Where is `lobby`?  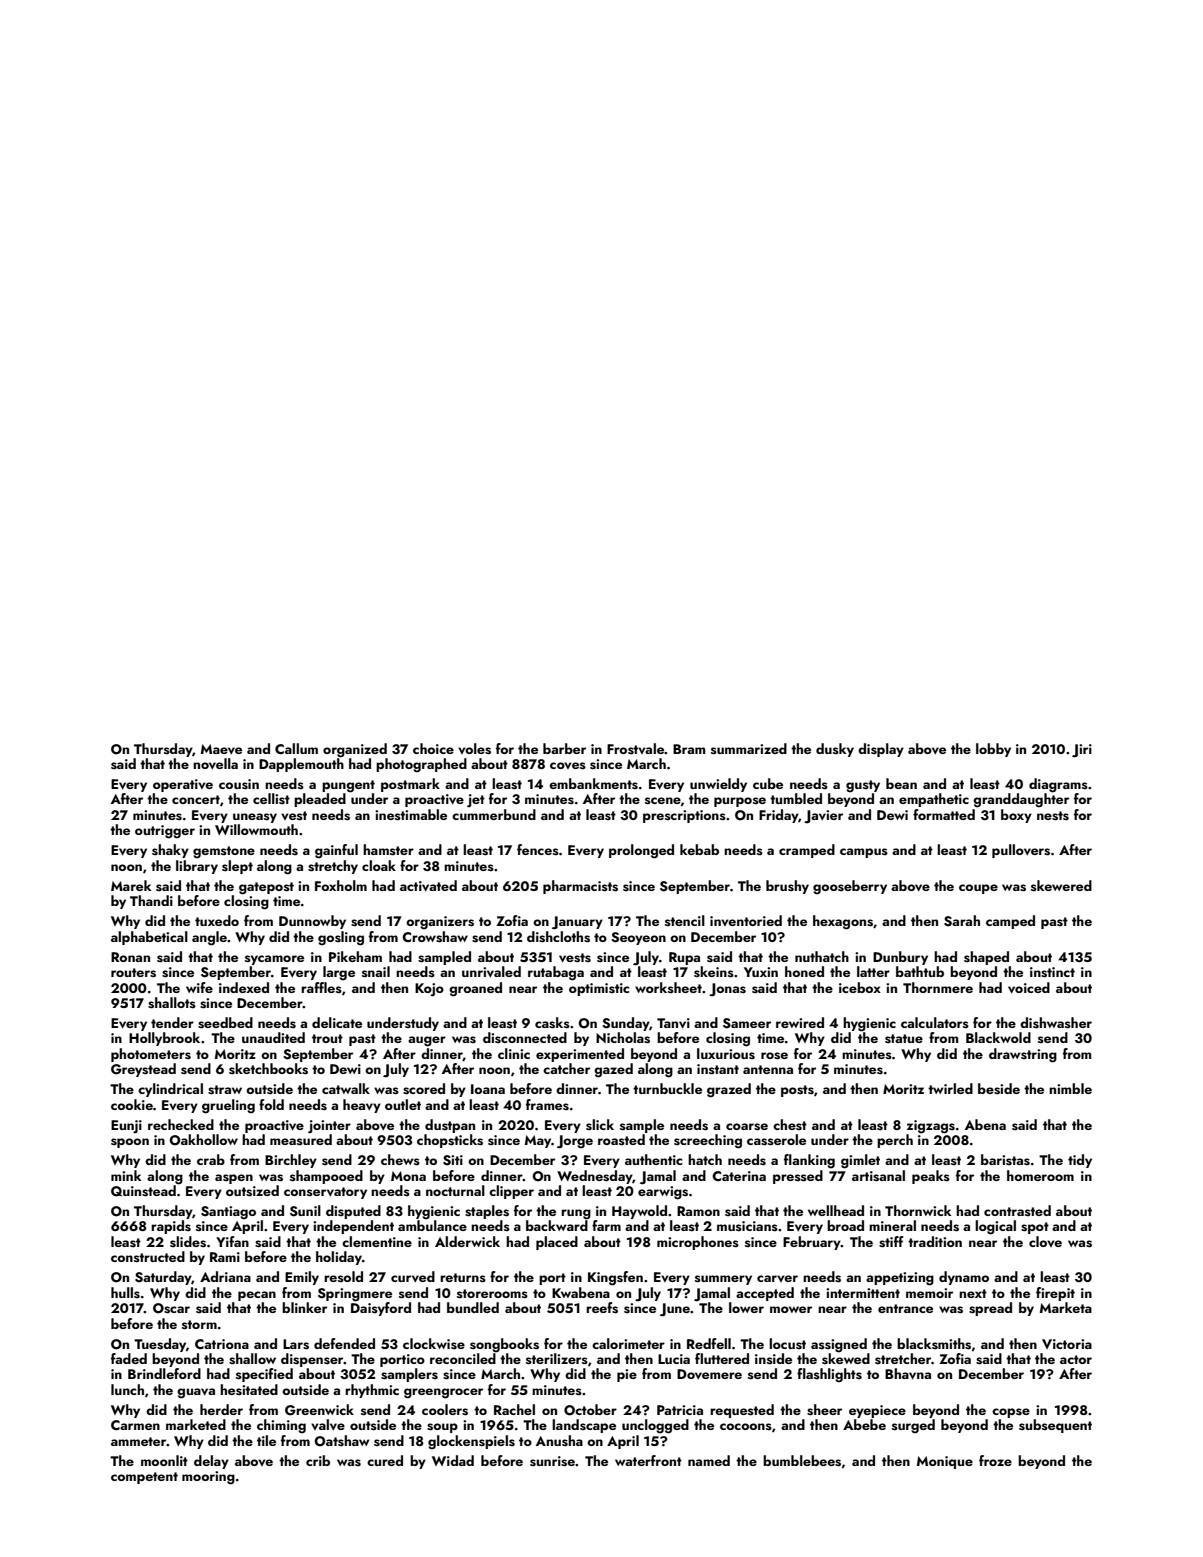
lobby is located at coordinates (993, 750).
